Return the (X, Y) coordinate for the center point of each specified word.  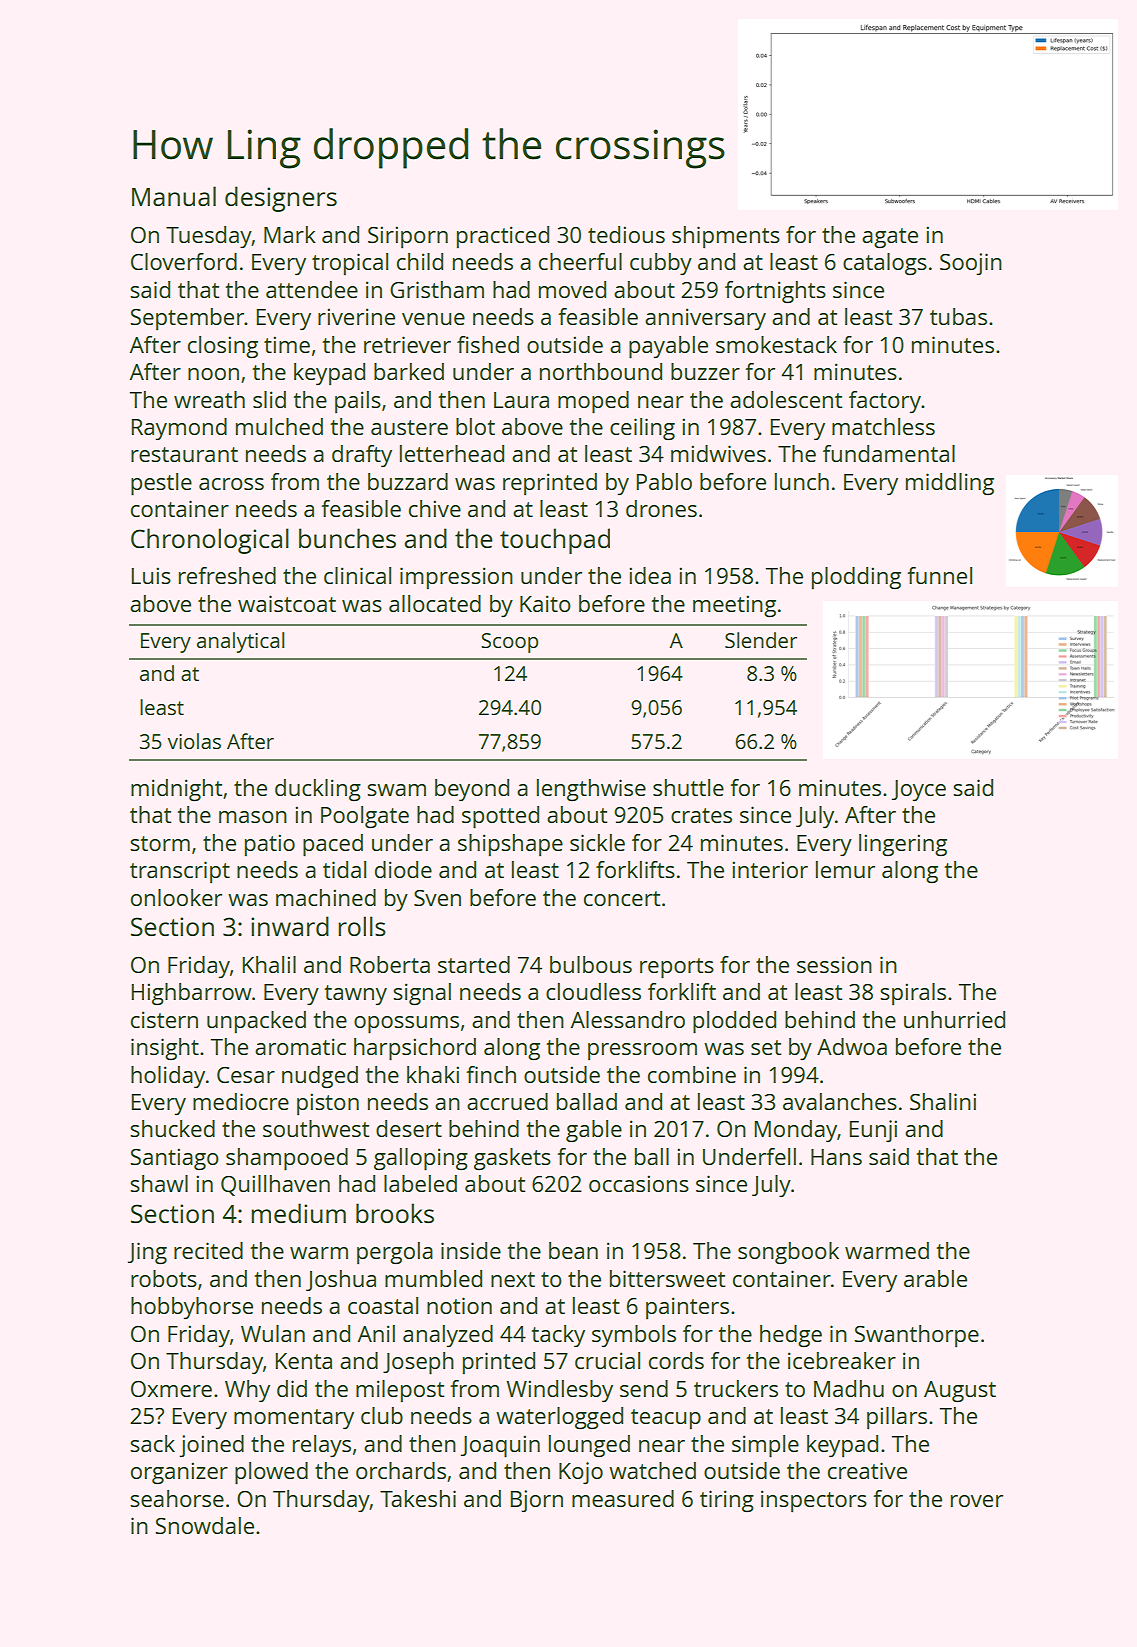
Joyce (919, 790)
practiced (503, 237)
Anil (376, 1333)
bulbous (591, 964)
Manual (174, 196)
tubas (958, 316)
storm (160, 843)
